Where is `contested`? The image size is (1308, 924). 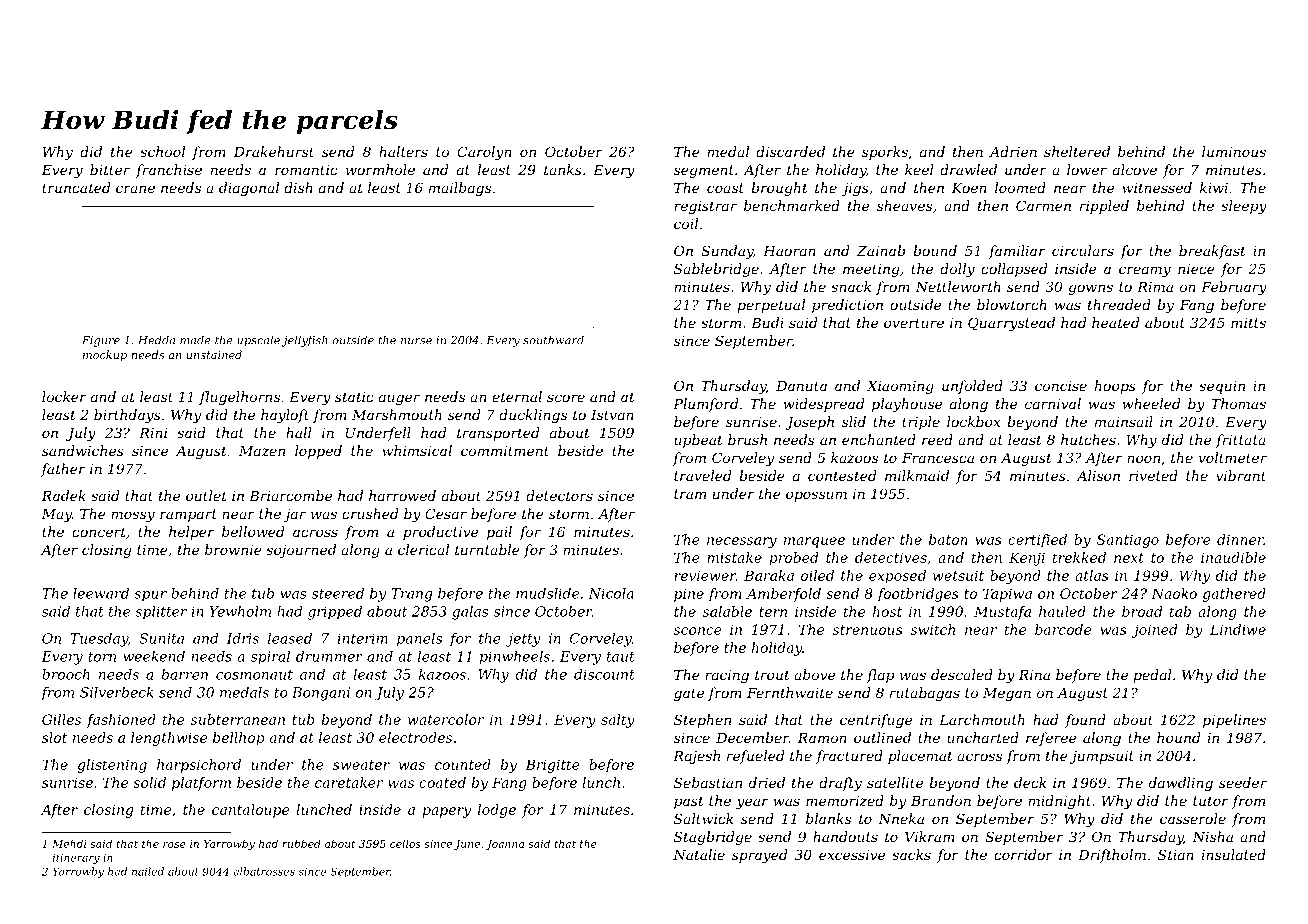
contested is located at coordinates (842, 475).
